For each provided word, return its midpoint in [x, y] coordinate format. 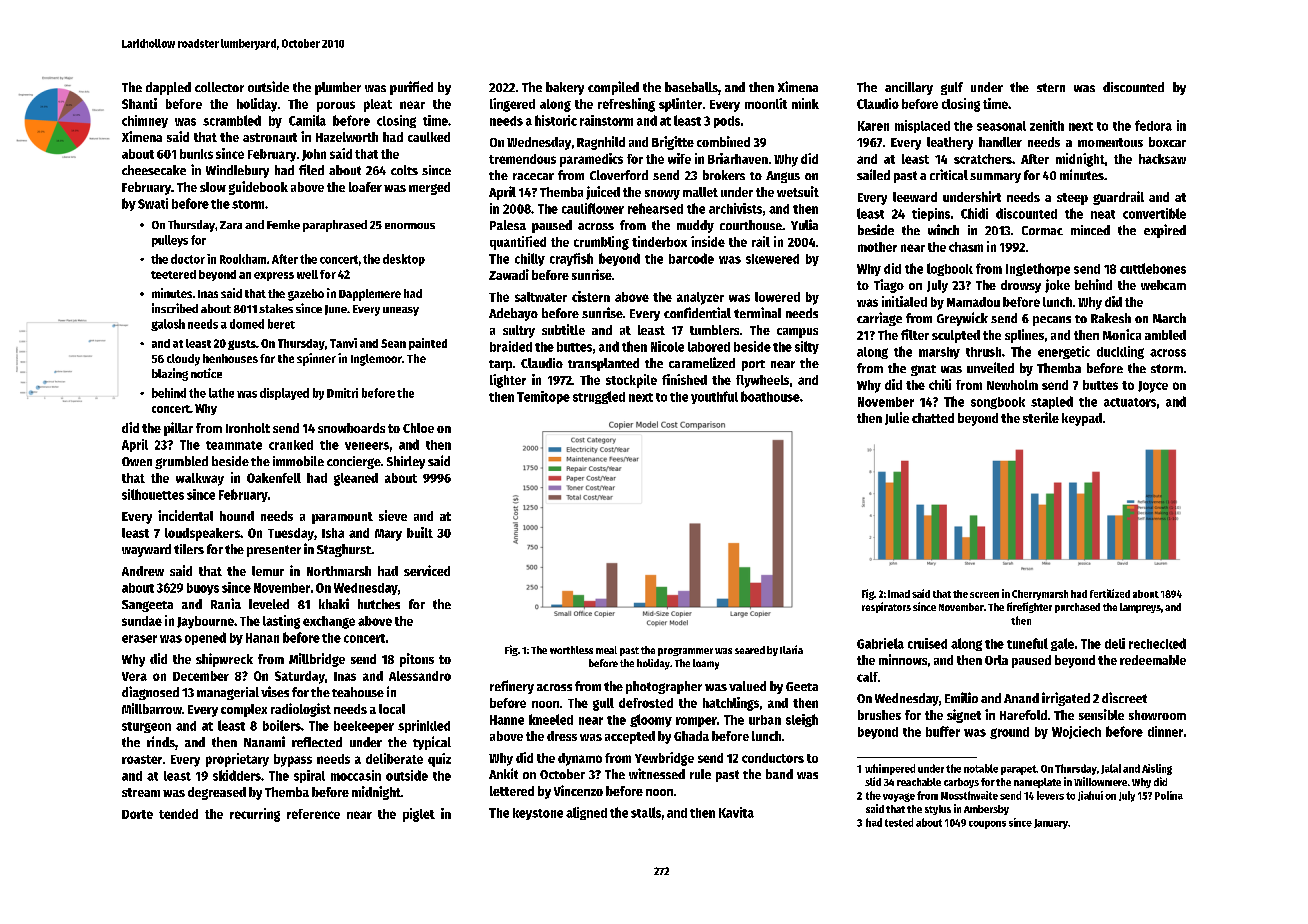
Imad [899, 594]
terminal [757, 312]
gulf [952, 88]
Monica [1122, 334]
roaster [142, 759]
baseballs [691, 87]
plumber [338, 88]
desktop [404, 260]
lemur [268, 571]
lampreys [1140, 608]
